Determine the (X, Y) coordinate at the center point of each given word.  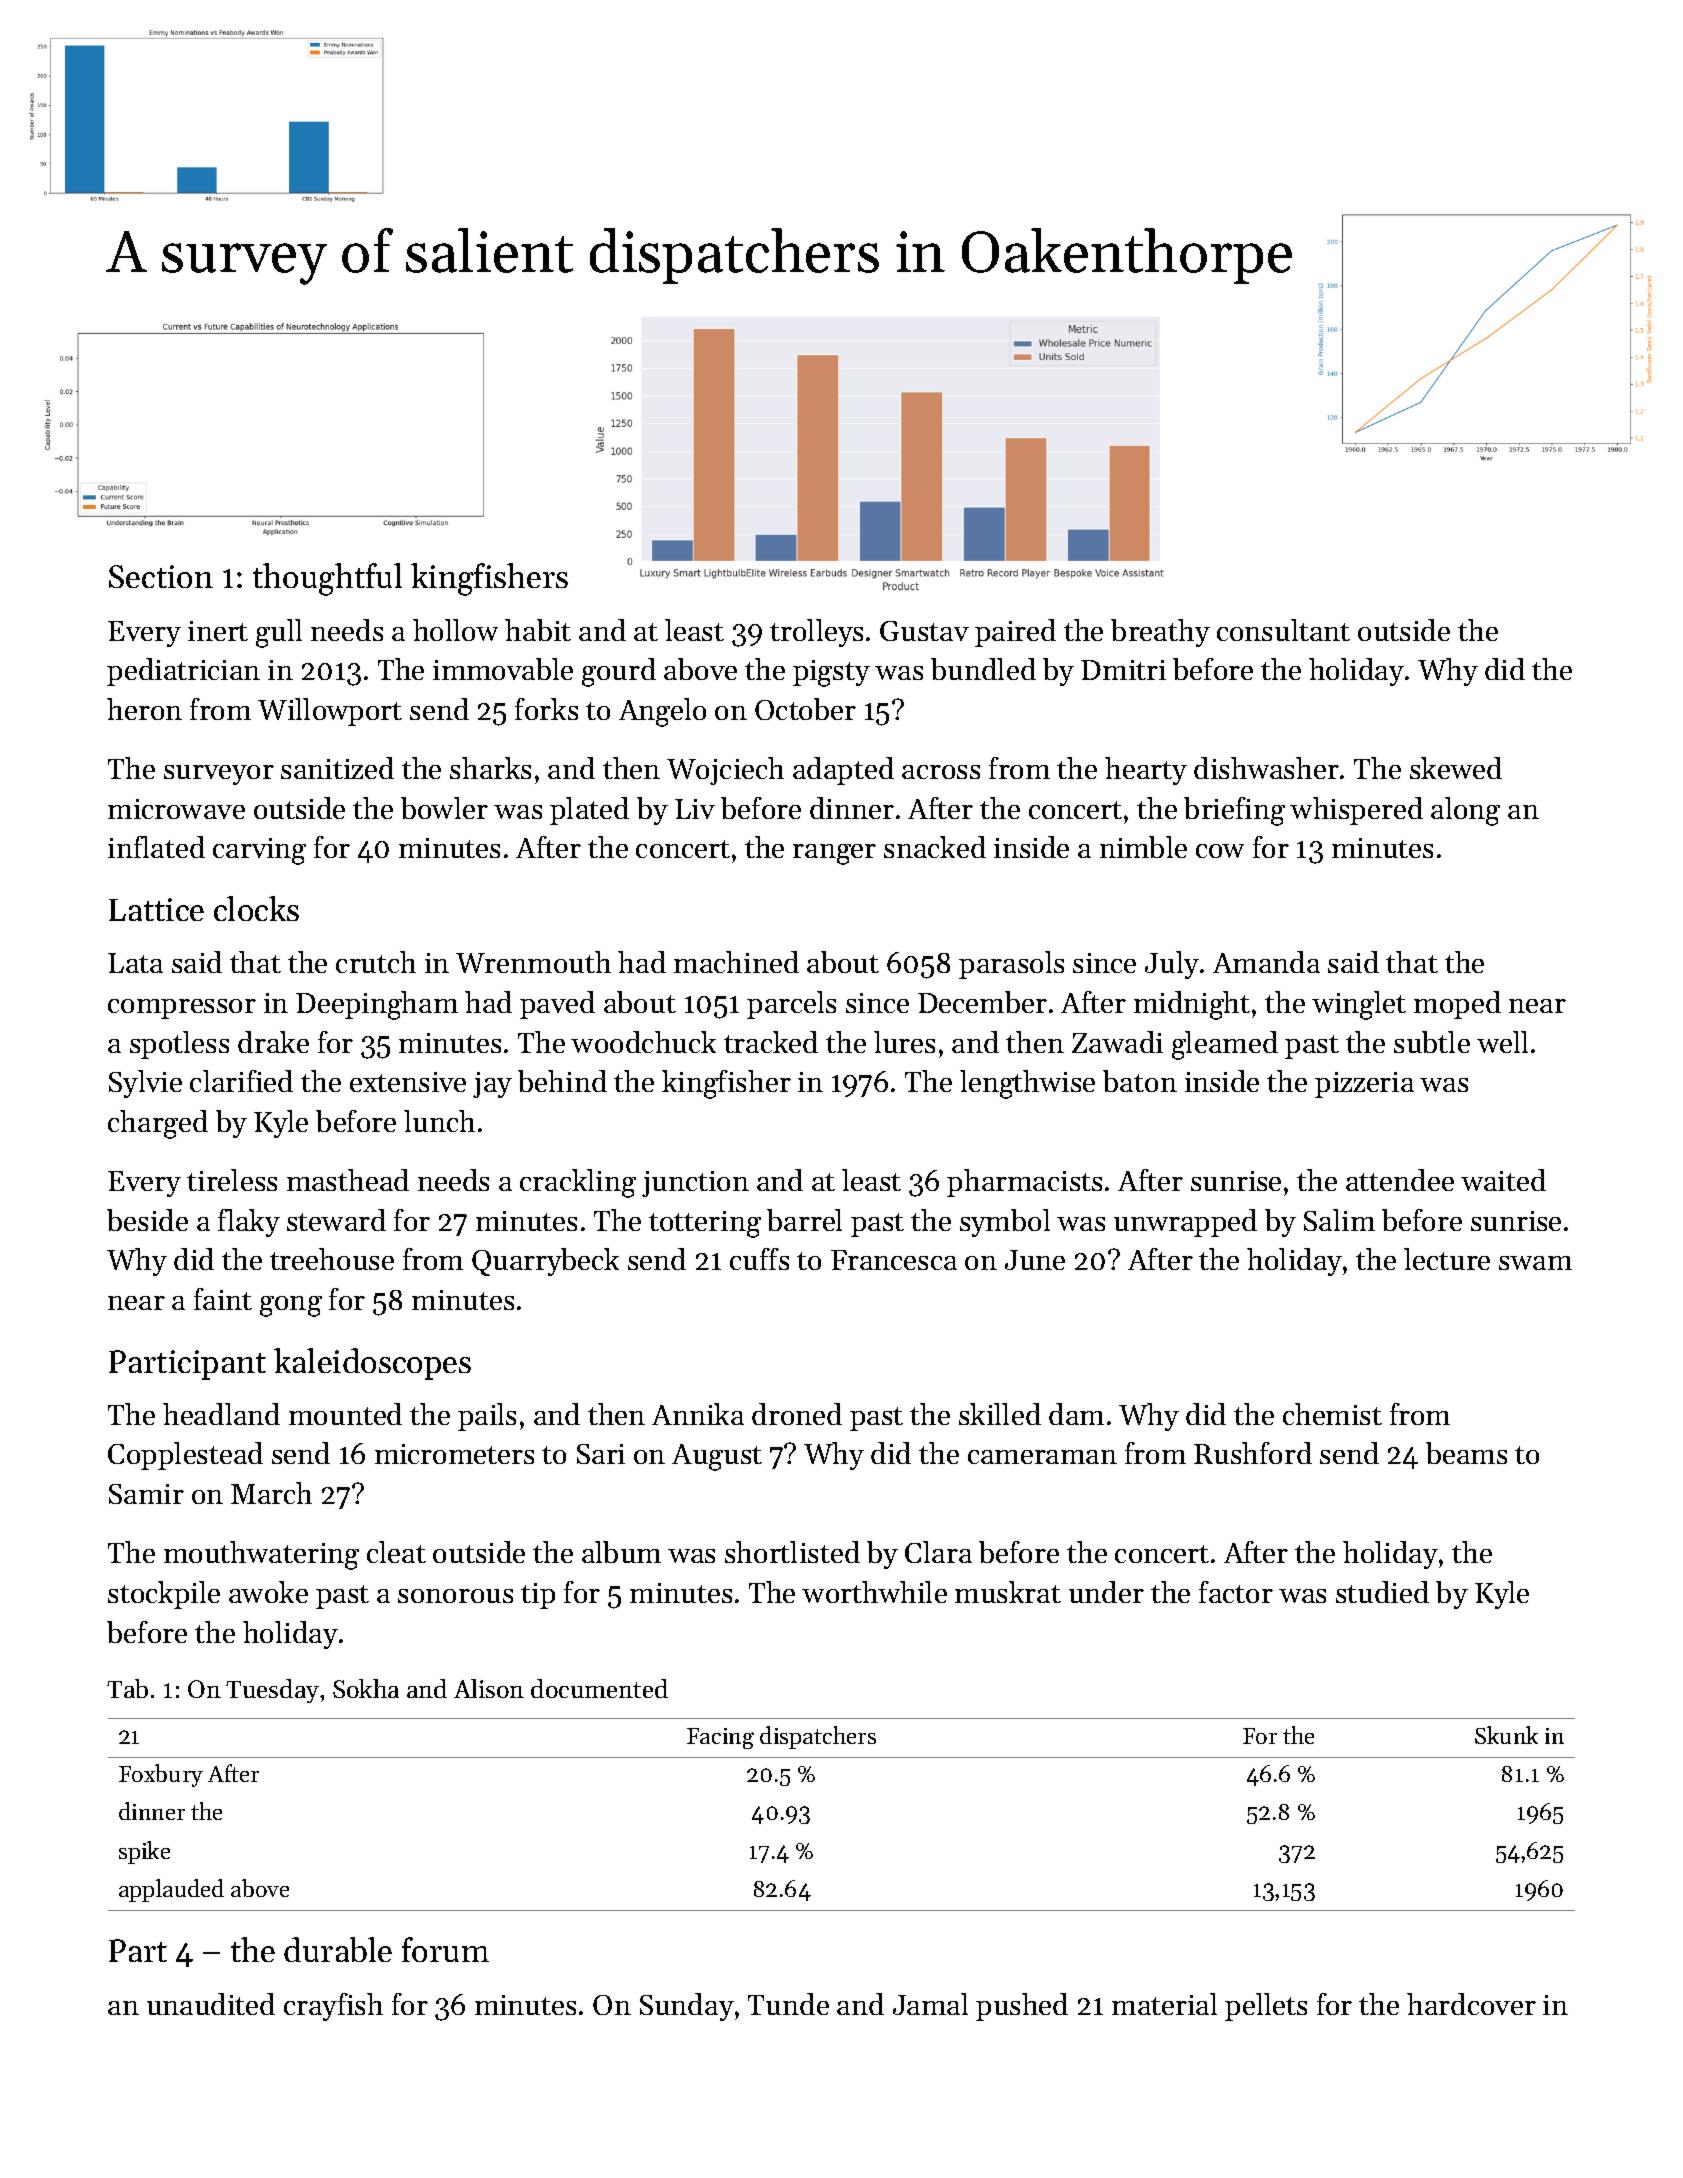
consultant (1283, 630)
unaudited (211, 2004)
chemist (1332, 1414)
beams (1466, 1453)
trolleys (816, 633)
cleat (396, 1552)
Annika (698, 1414)
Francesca (894, 1260)
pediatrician (183, 672)
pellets (1266, 2007)
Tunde (788, 2004)
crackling (578, 1183)
